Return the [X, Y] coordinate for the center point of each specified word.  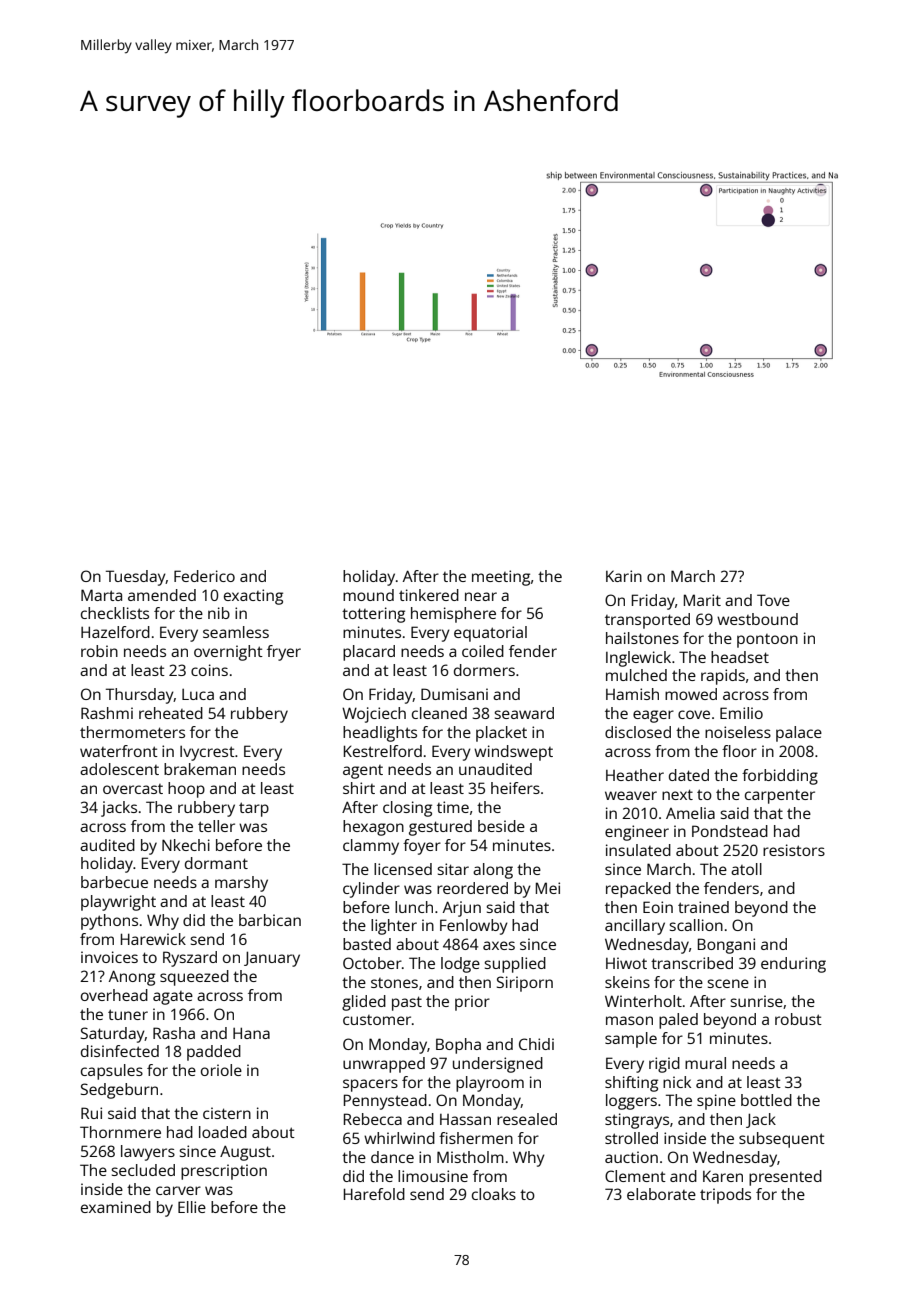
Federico [204, 576]
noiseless [738, 732]
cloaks [494, 1194]
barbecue [114, 882]
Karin [624, 576]
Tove [773, 600]
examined [116, 1207]
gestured [440, 828]
